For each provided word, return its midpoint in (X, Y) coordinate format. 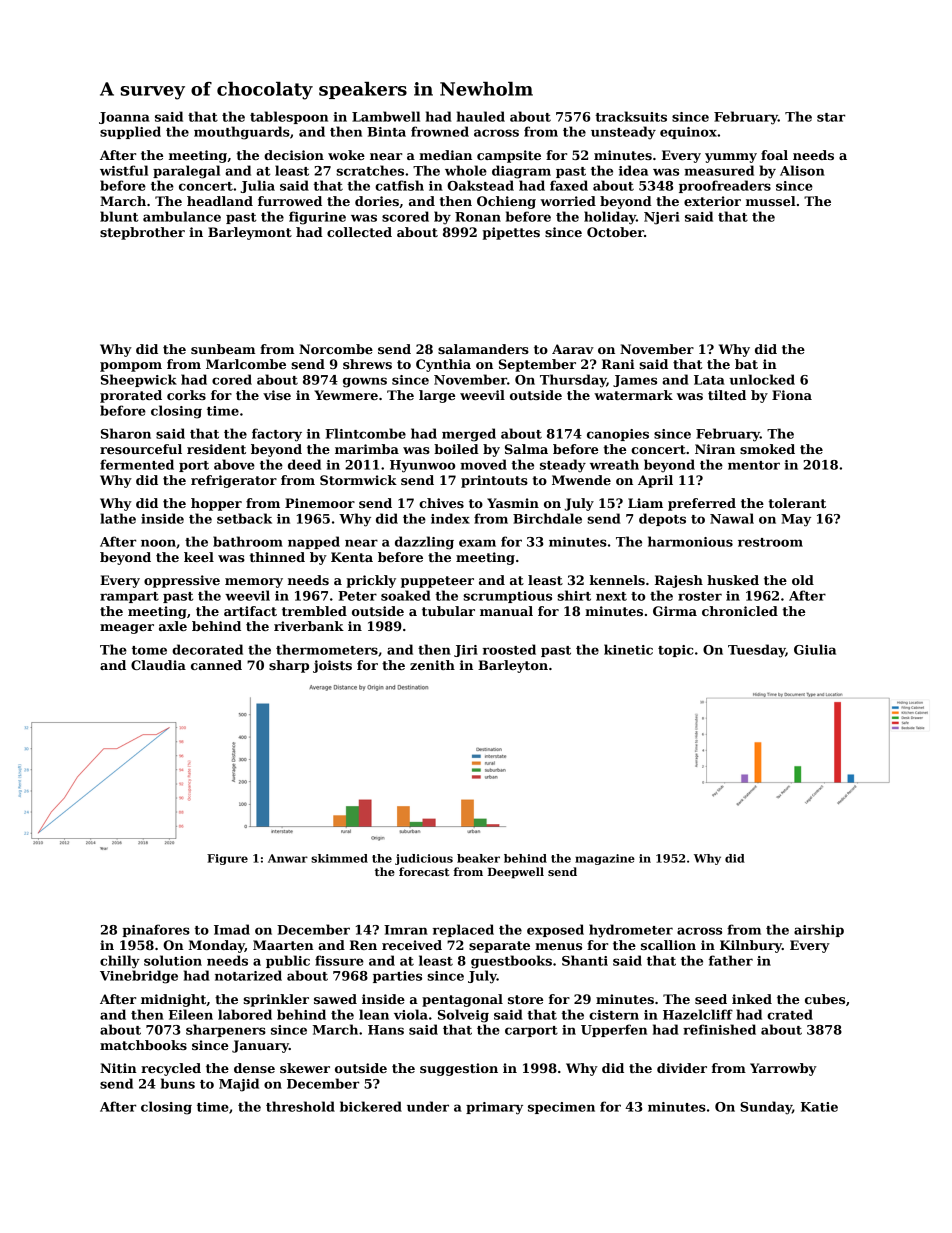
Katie (819, 1107)
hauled (481, 116)
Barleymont (250, 233)
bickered (371, 1106)
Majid (239, 1085)
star (831, 117)
